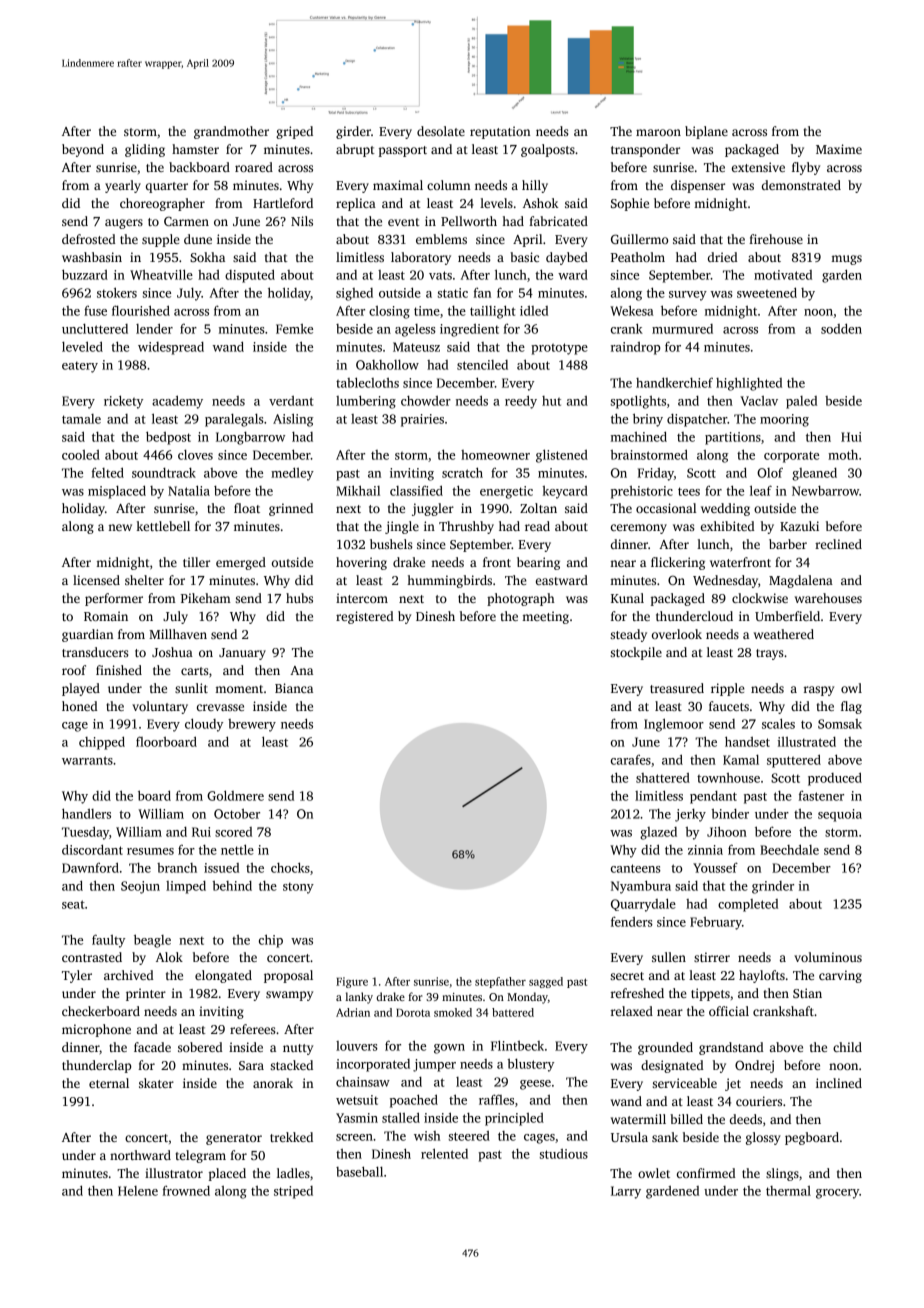 This screenshot has width=924, height=1308. What do you see at coordinates (728, 778) in the screenshot?
I see `townhouse` at bounding box center [728, 778].
